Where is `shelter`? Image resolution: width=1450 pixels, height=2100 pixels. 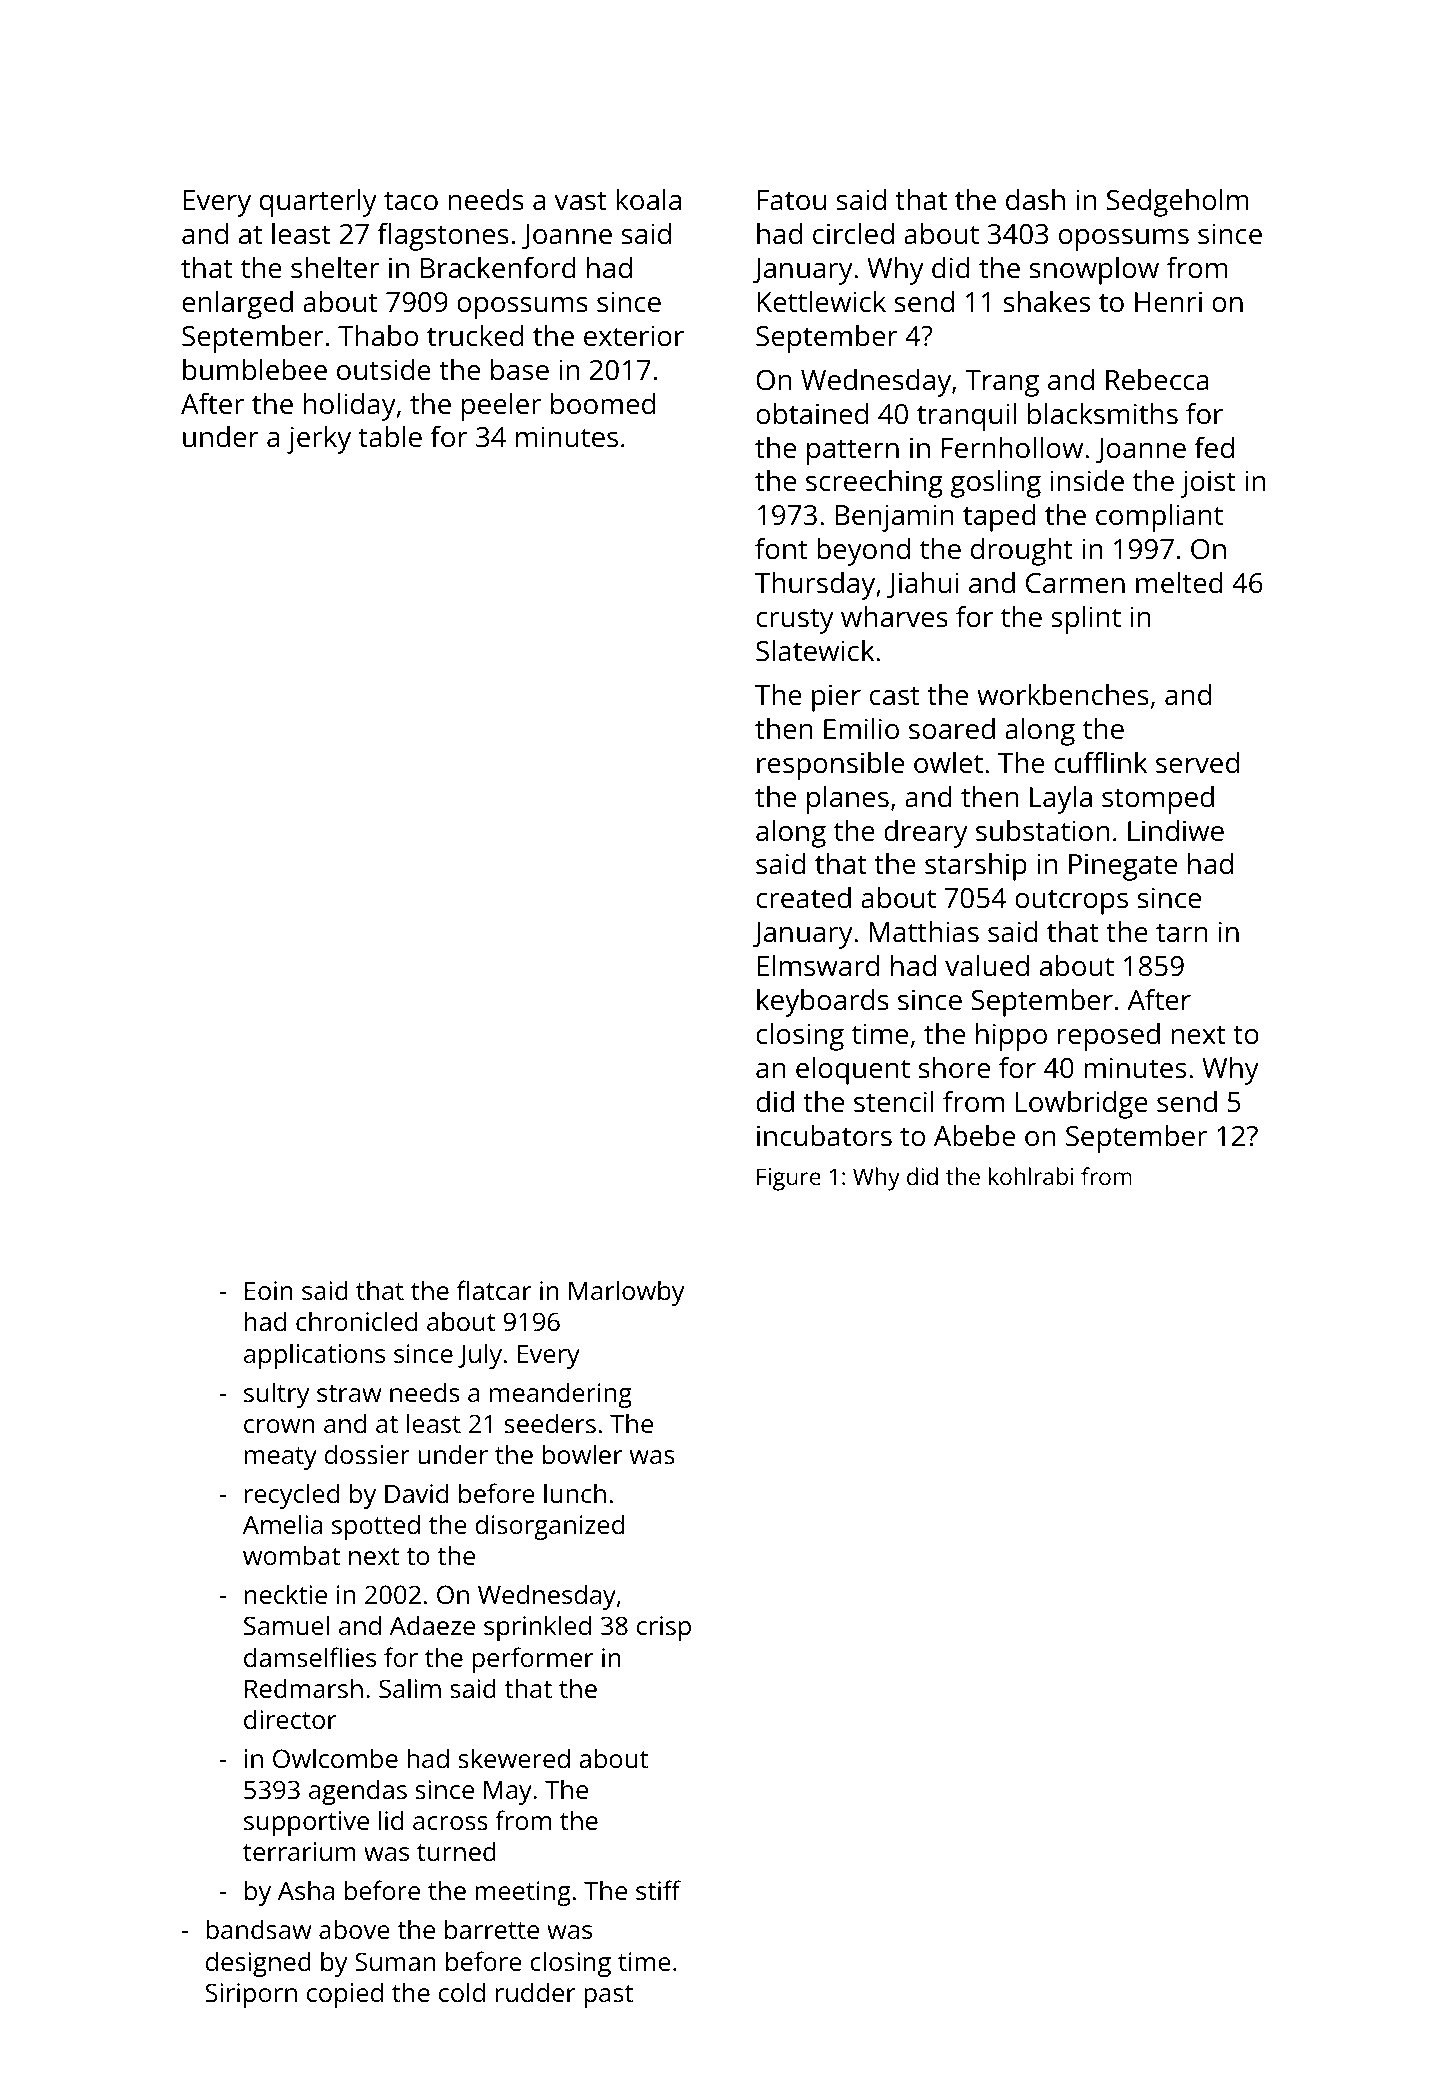
shelter is located at coordinates (335, 268).
